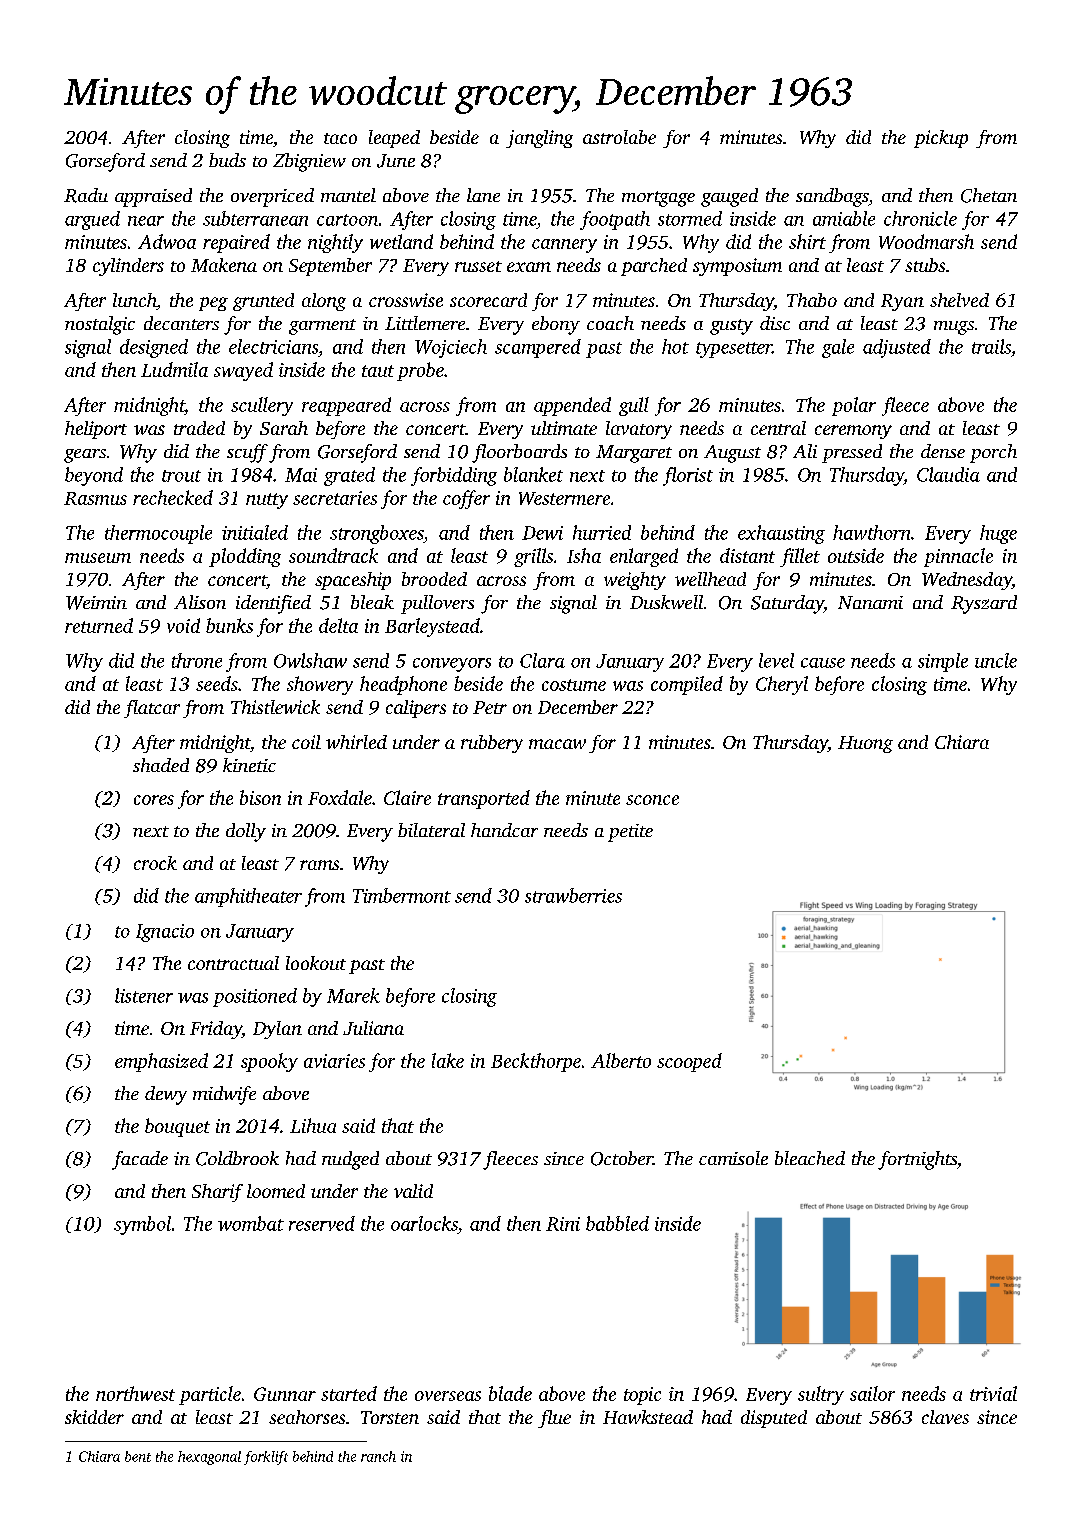 Image resolution: width=1082 pixels, height=1531 pixels. What do you see at coordinates (209, 1458) in the page?
I see `hexagonal` at bounding box center [209, 1458].
